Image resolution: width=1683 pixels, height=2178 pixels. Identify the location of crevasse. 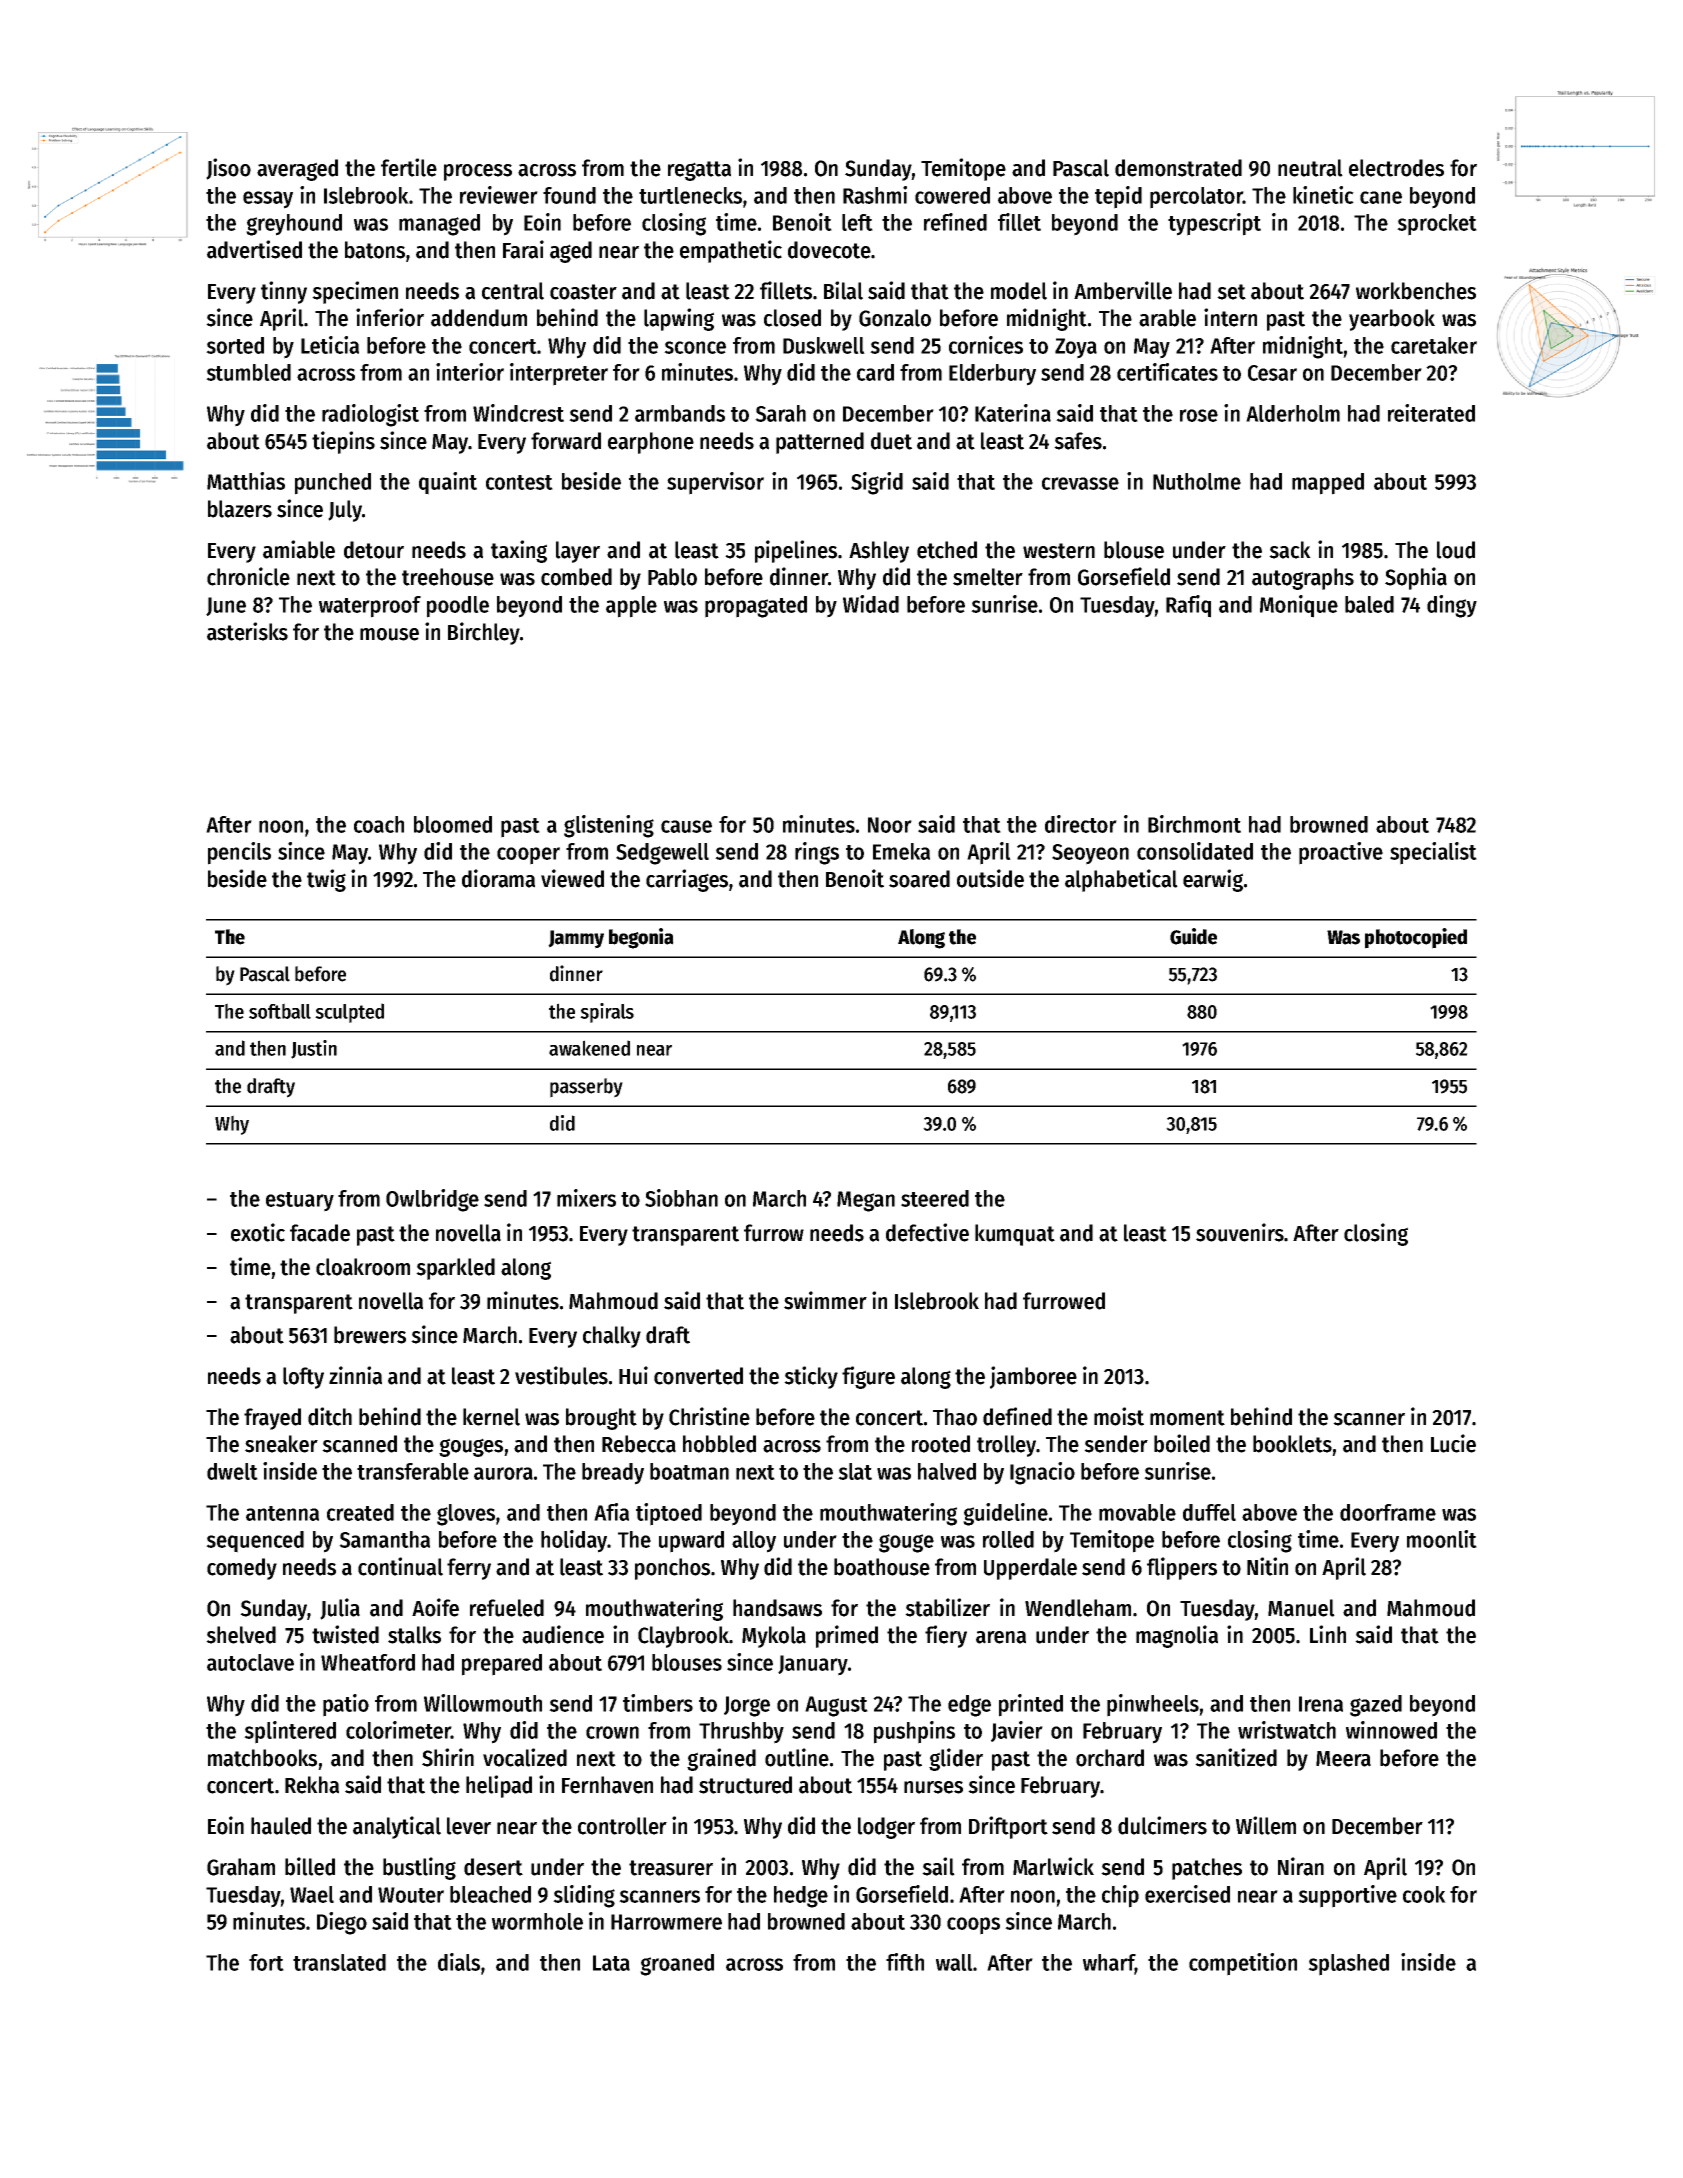
(1080, 483).
